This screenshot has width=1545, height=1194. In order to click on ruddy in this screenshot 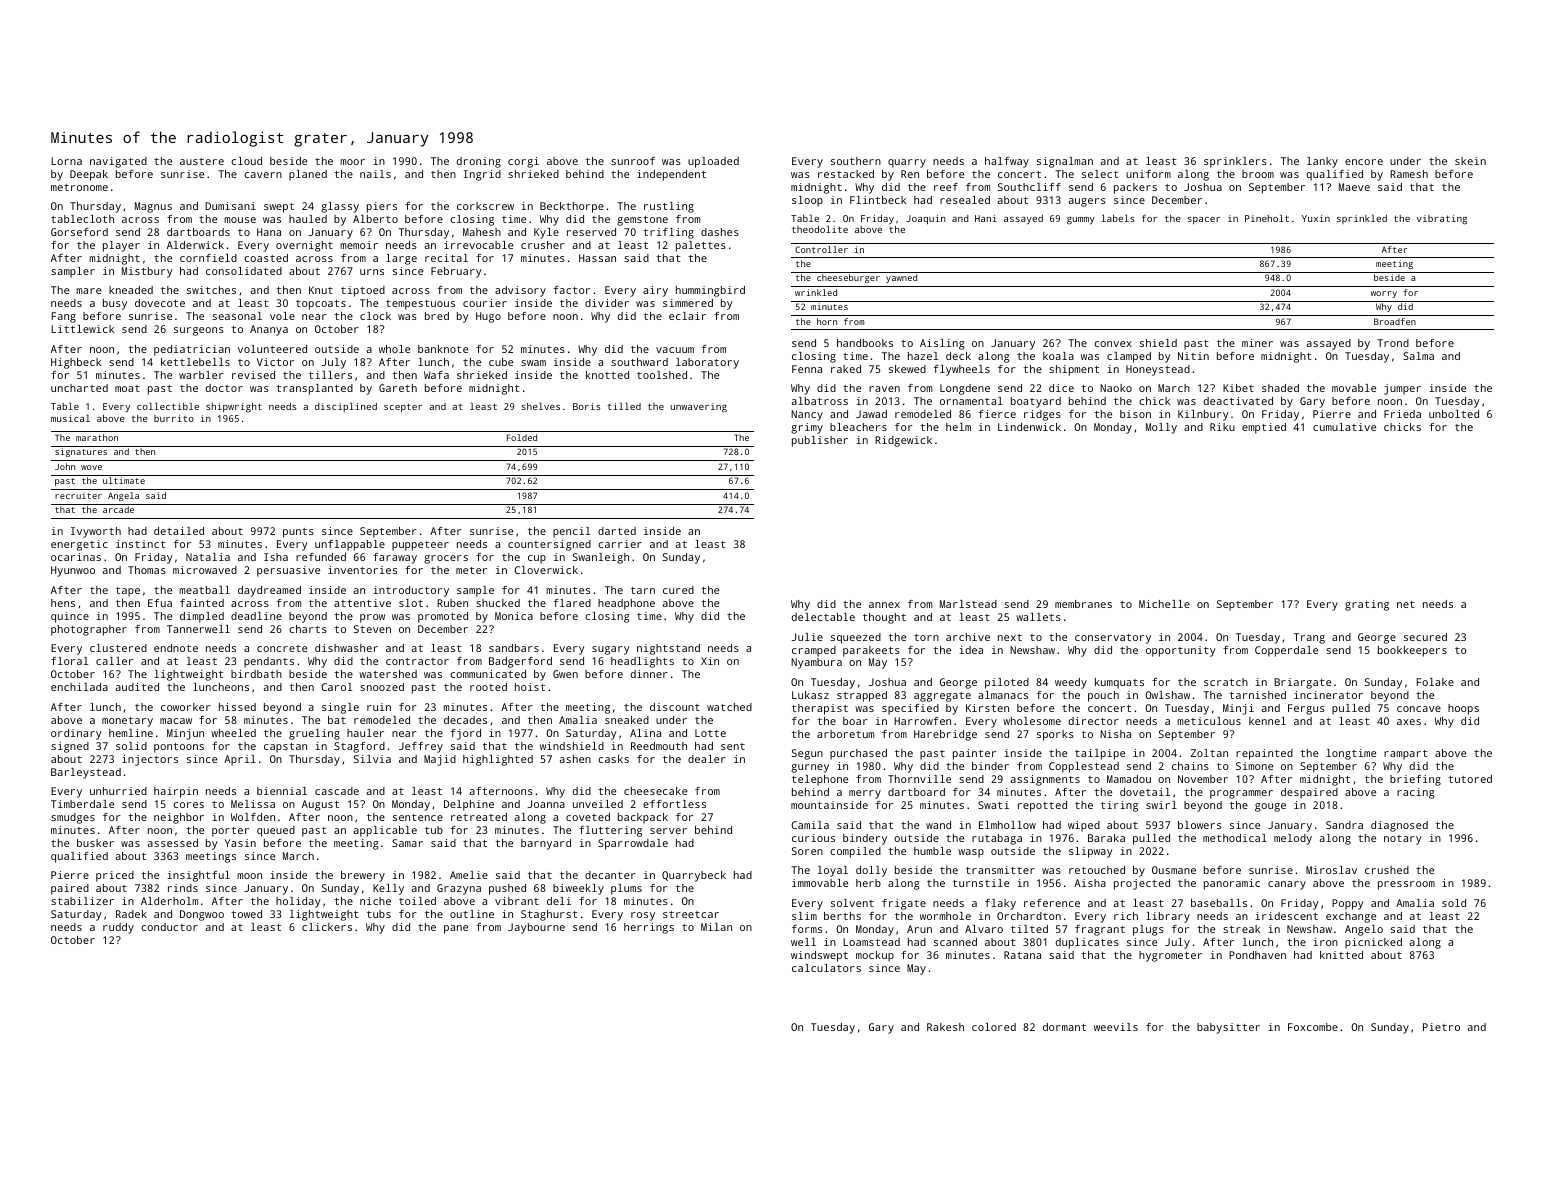, I will do `click(118, 928)`.
